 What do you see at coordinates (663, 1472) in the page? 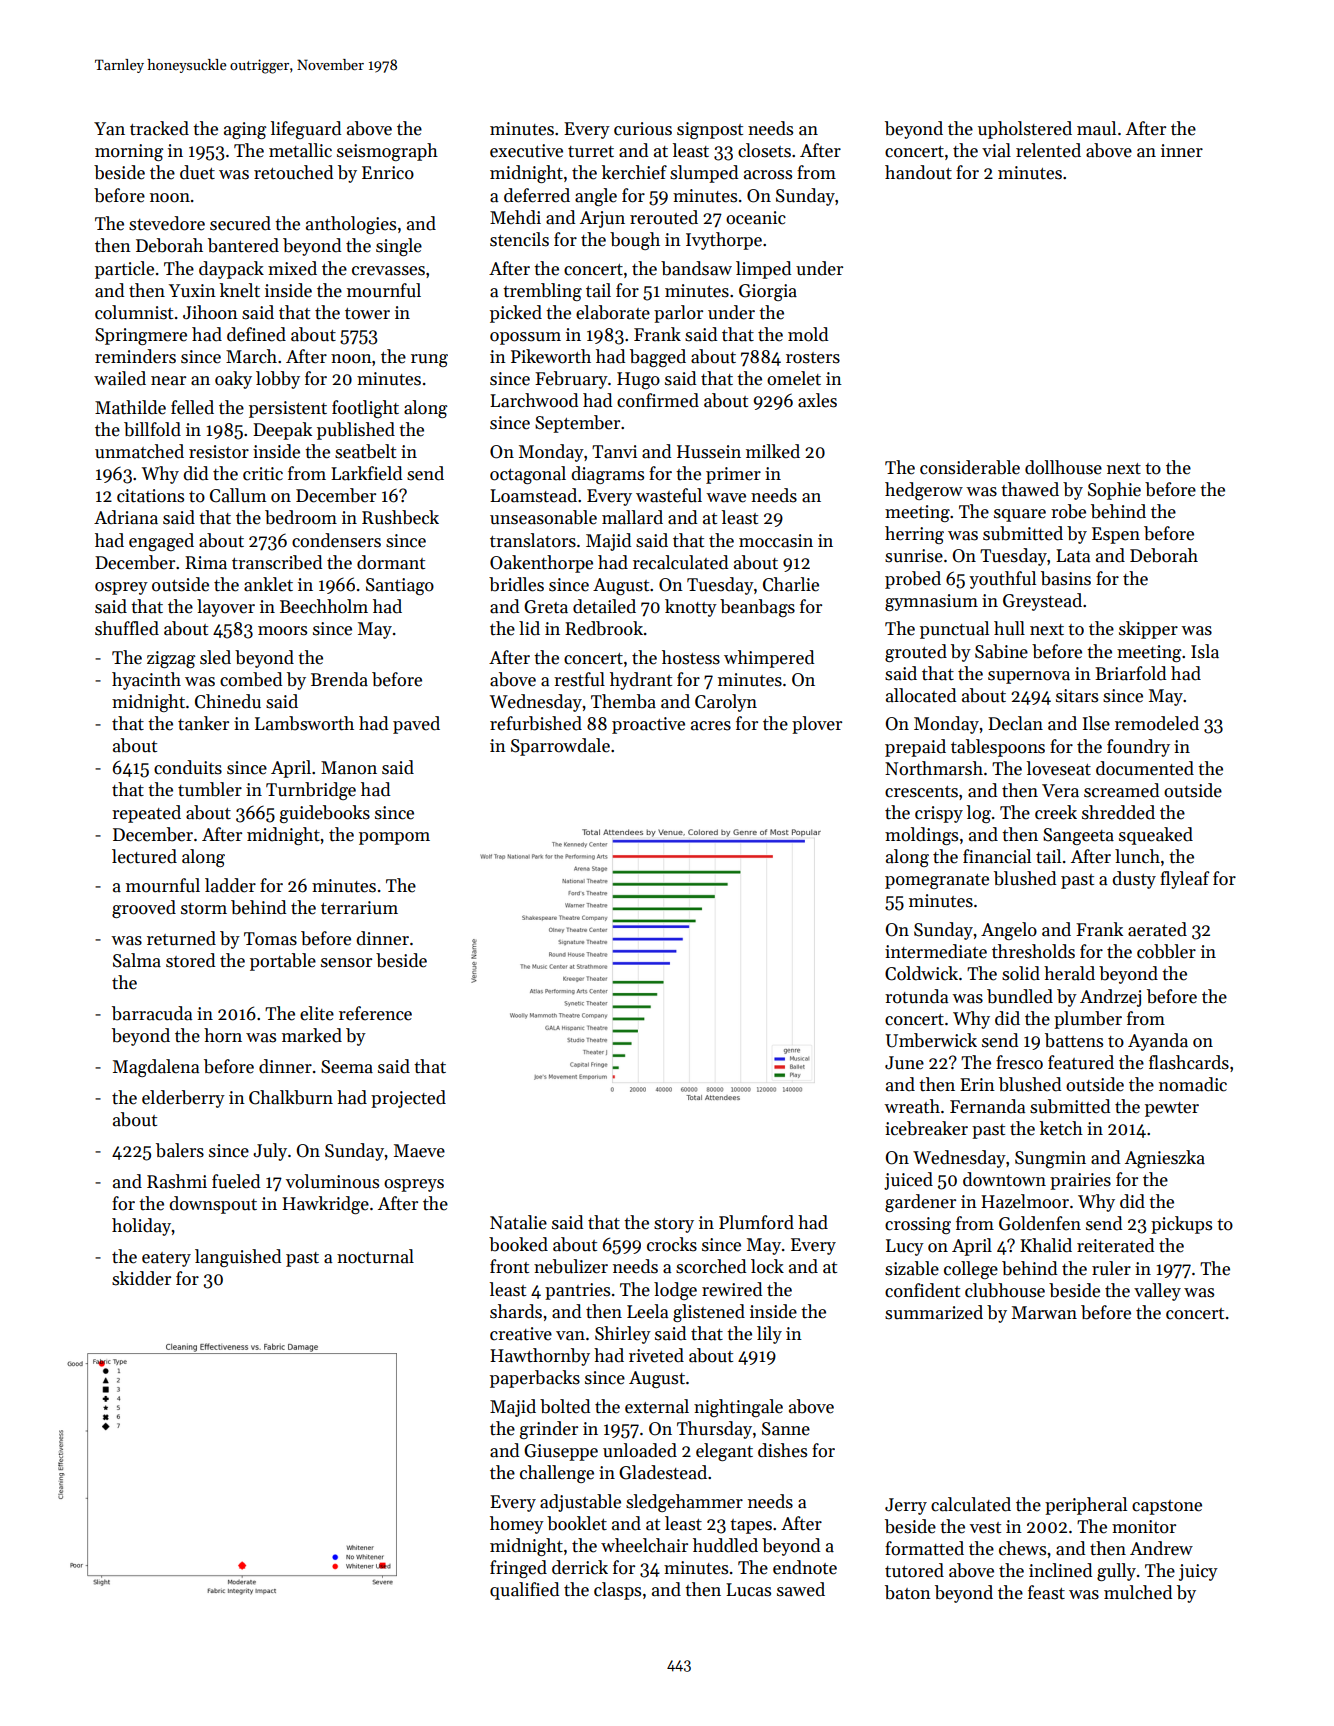
I see `Gladestead` at bounding box center [663, 1472].
